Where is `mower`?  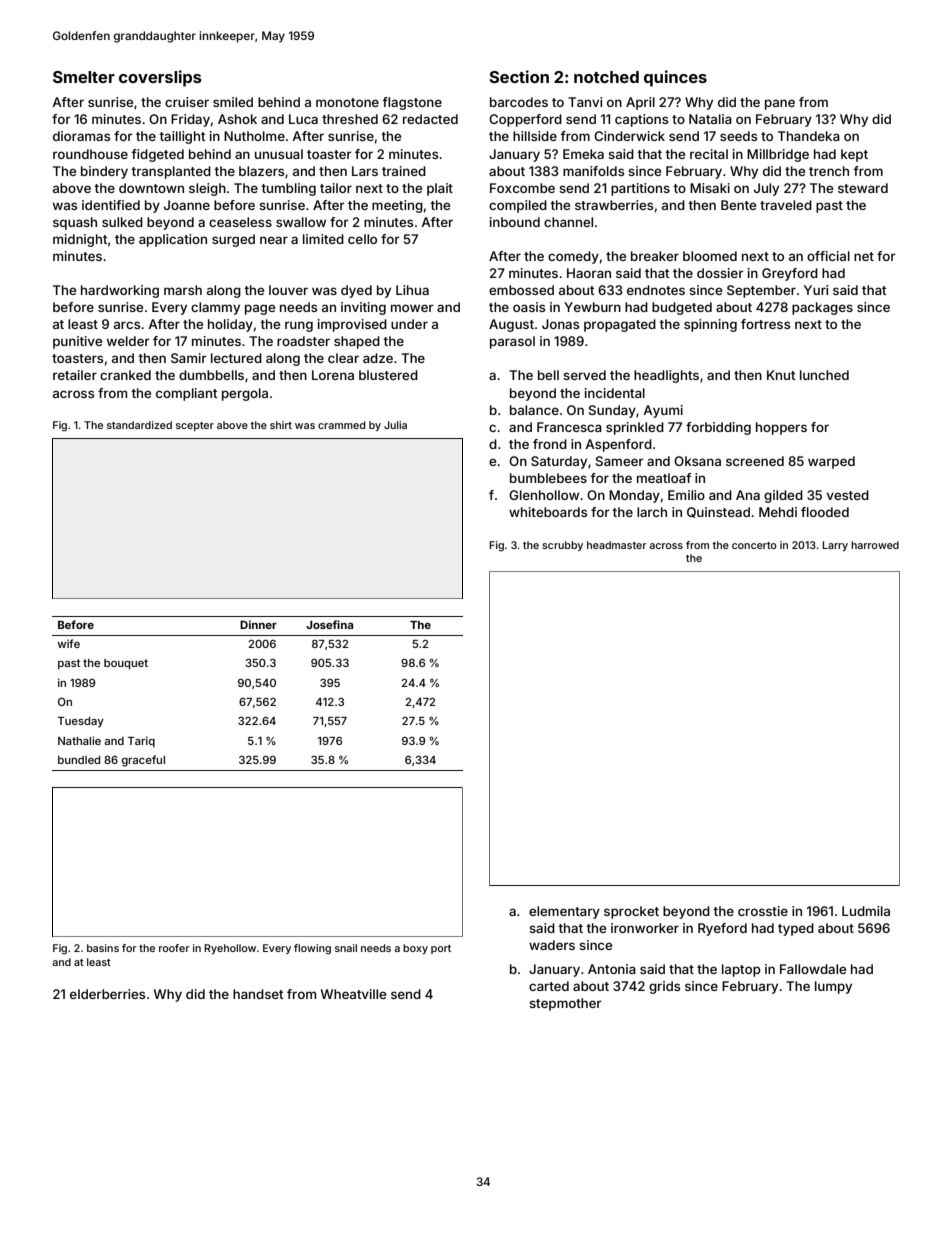
mower is located at coordinates (412, 308).
